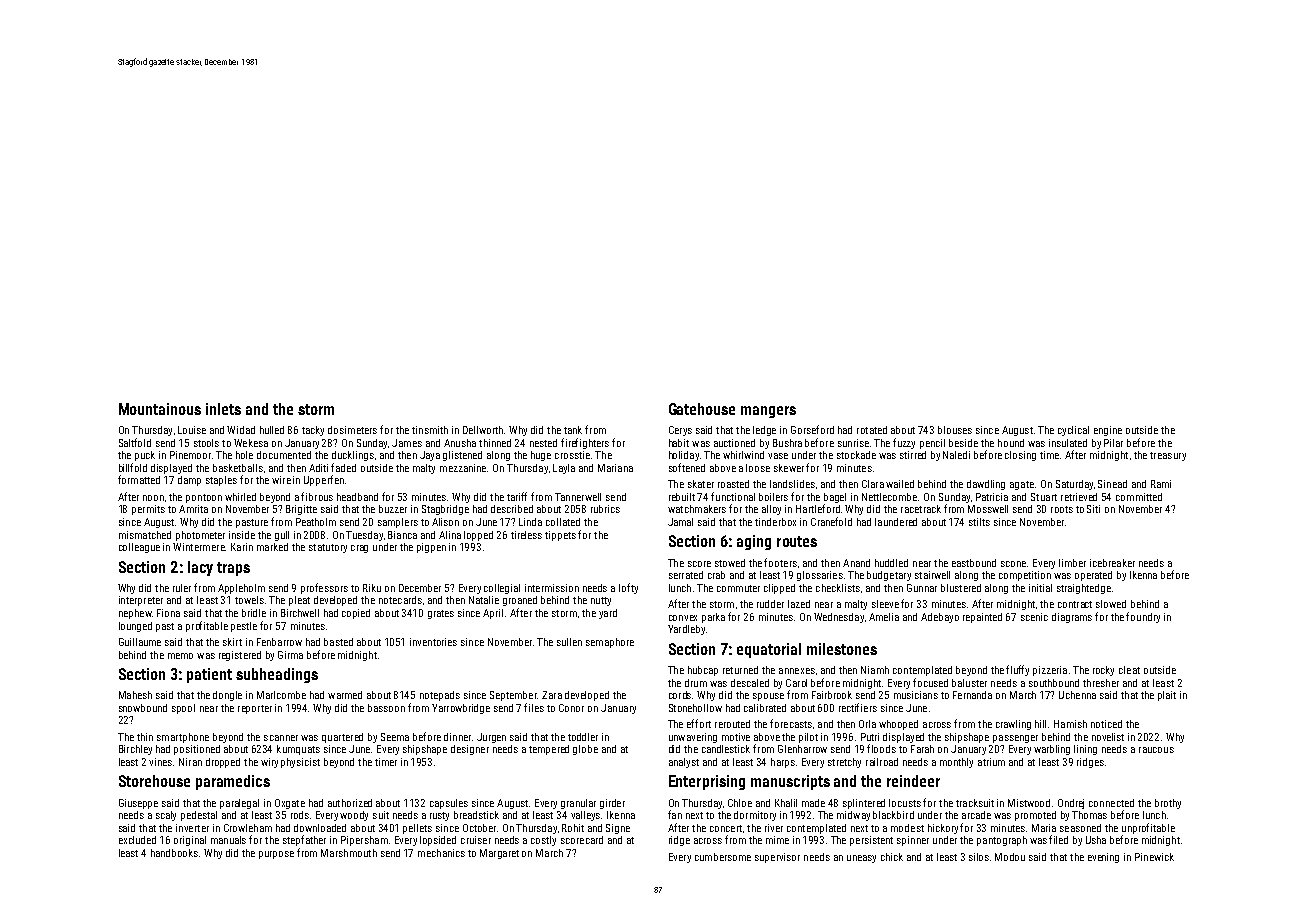 This screenshot has width=1308, height=924. Describe the element at coordinates (1112, 563) in the screenshot. I see `icebreaker` at that location.
